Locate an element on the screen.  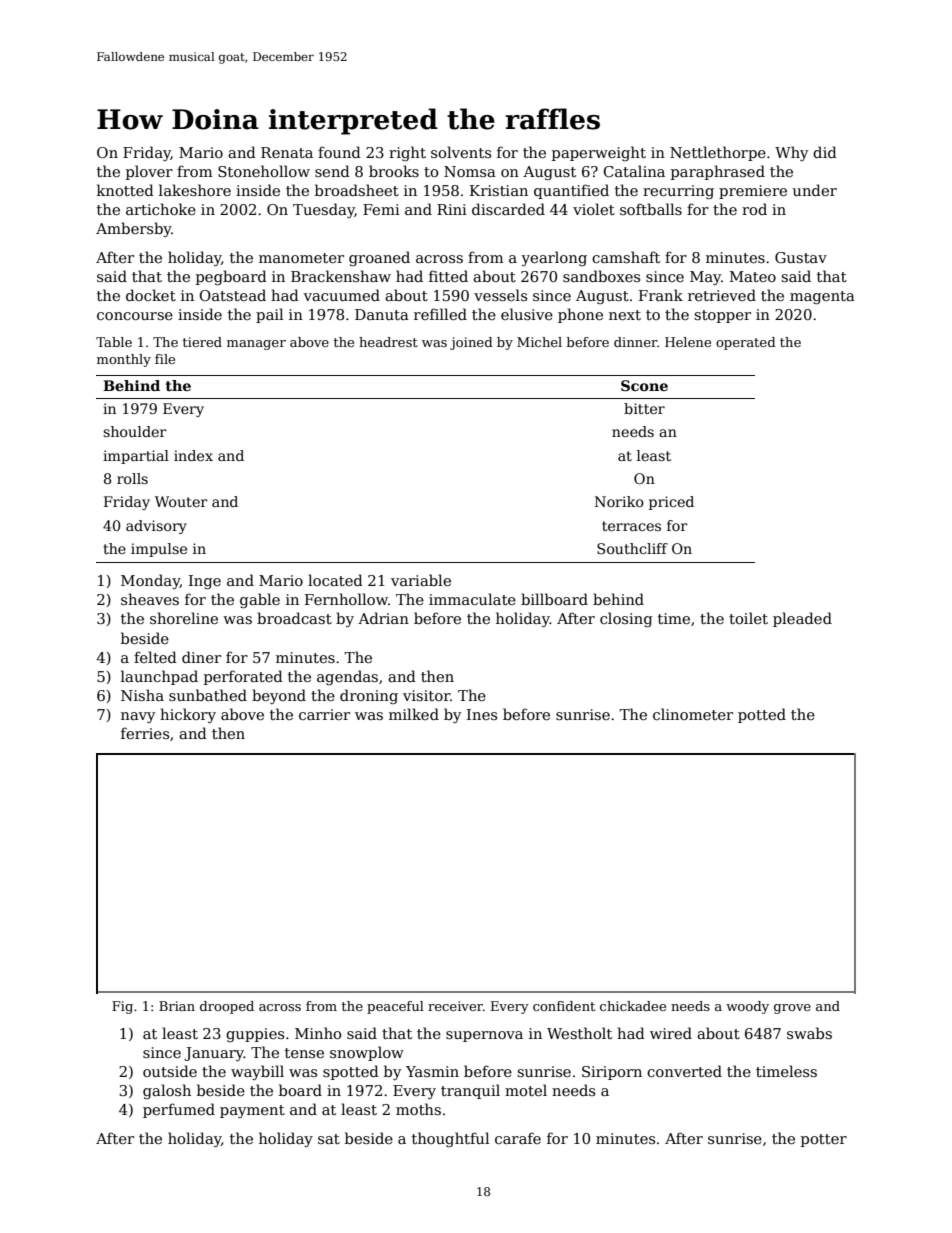
advisory is located at coordinates (156, 527).
